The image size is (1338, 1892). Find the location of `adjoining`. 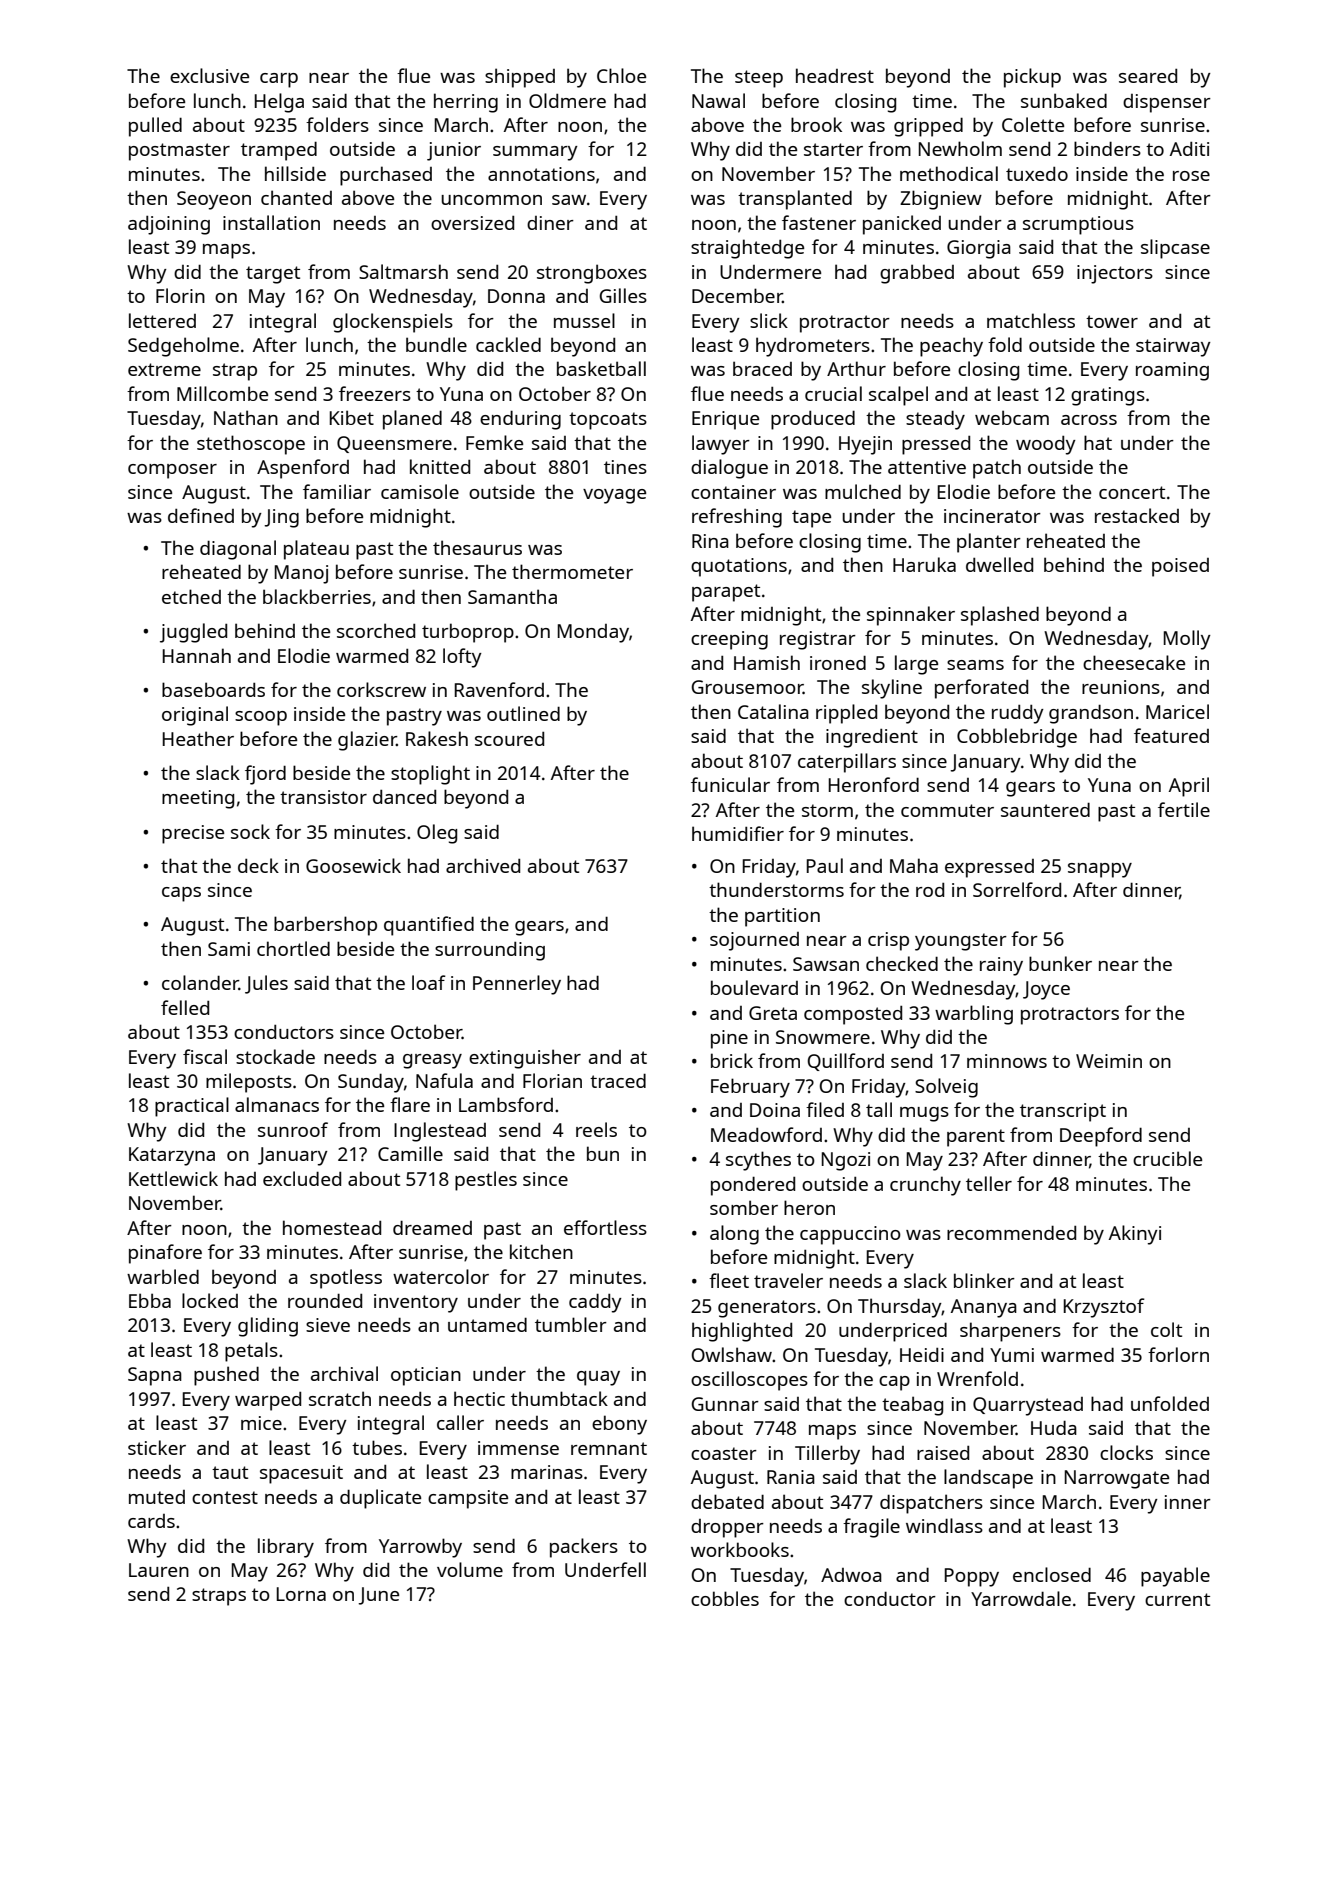

adjoining is located at coordinates (169, 225).
